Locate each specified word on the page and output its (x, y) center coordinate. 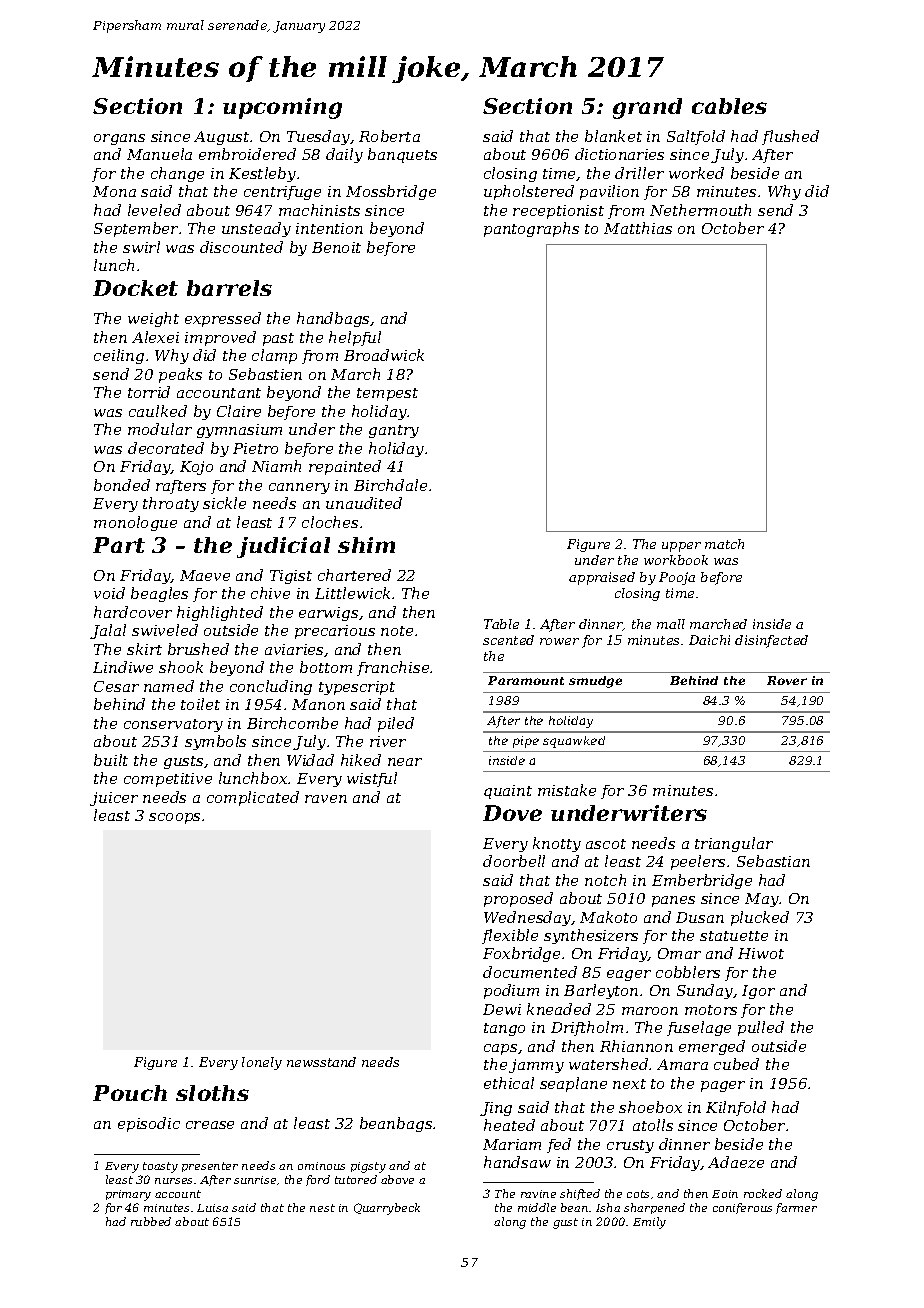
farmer (796, 1208)
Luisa (212, 1208)
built (111, 760)
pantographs (531, 229)
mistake (567, 790)
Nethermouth (700, 210)
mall (671, 624)
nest (322, 1208)
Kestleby (262, 174)
